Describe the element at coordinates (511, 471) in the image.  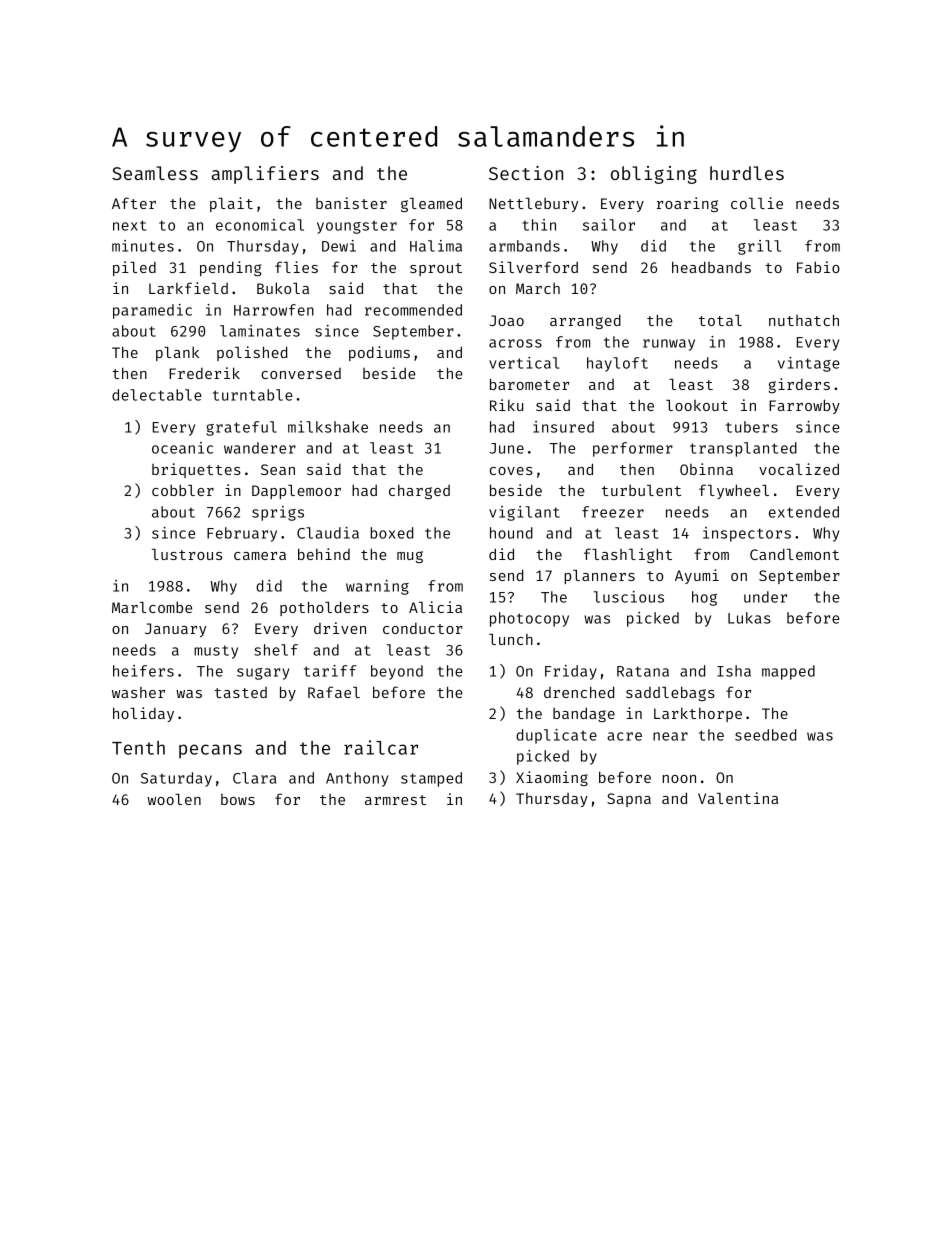
I see `coves` at that location.
